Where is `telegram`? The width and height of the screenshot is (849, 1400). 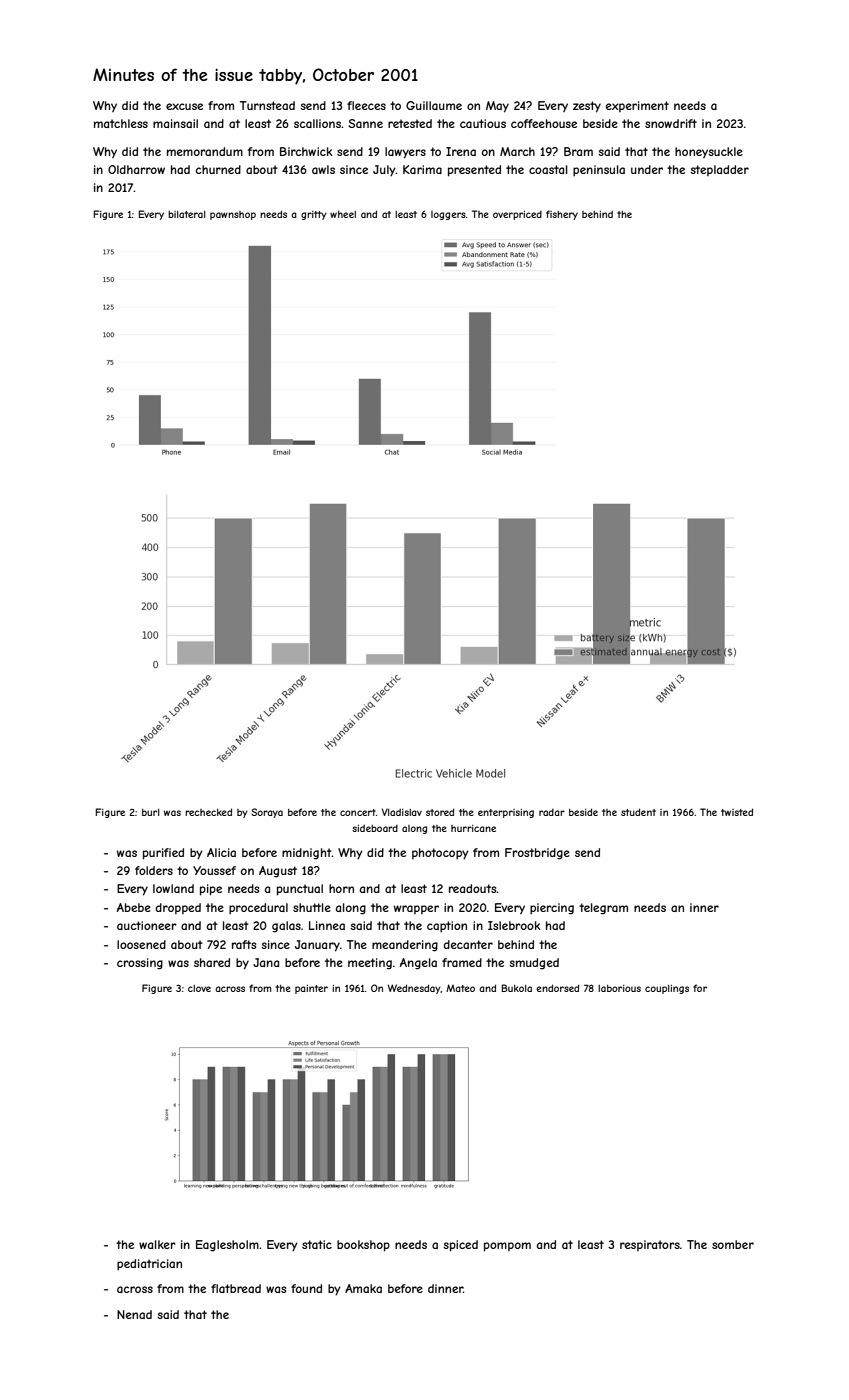 telegram is located at coordinates (603, 909).
